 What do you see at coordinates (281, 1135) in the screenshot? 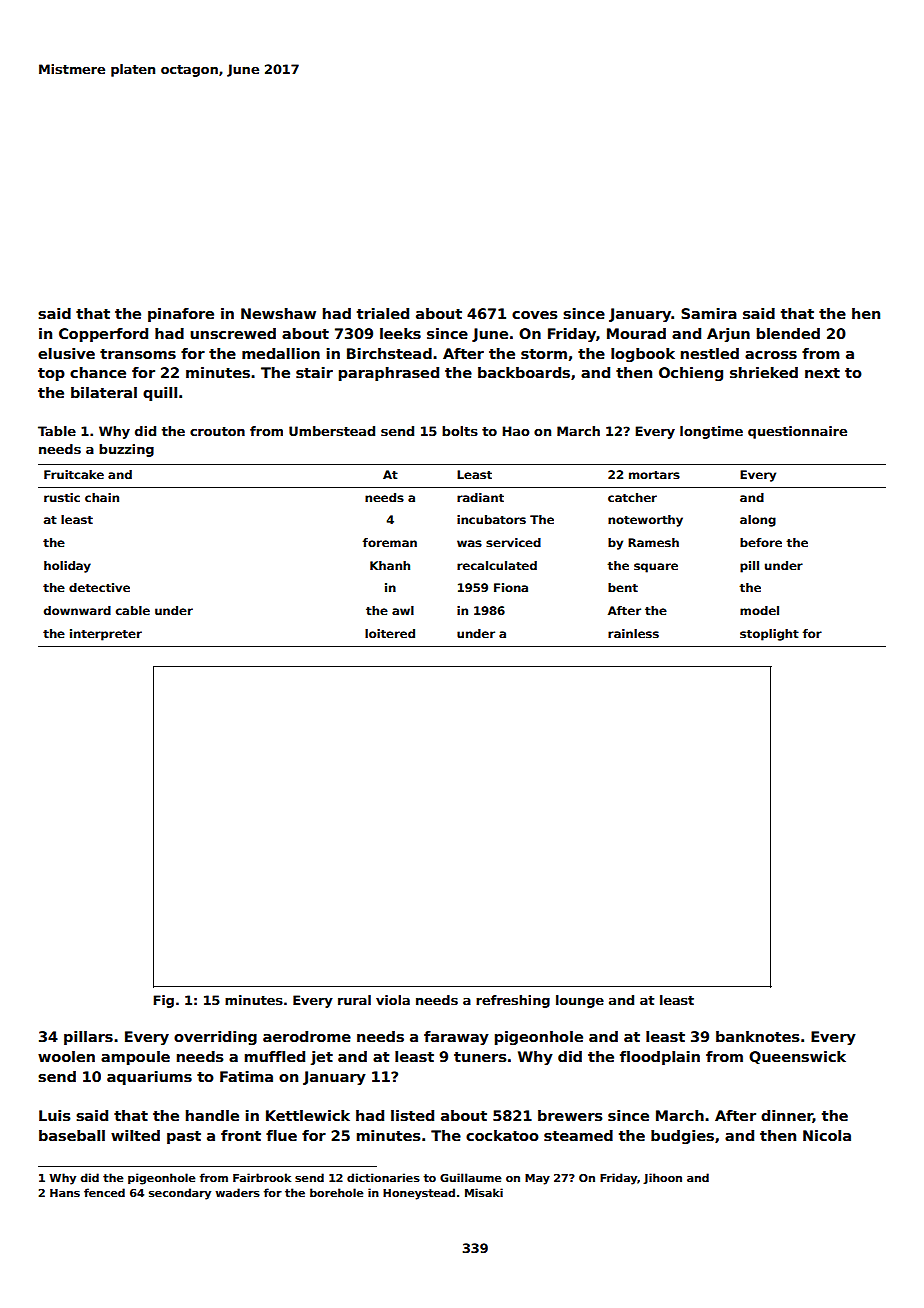
I see `flue` at bounding box center [281, 1135].
